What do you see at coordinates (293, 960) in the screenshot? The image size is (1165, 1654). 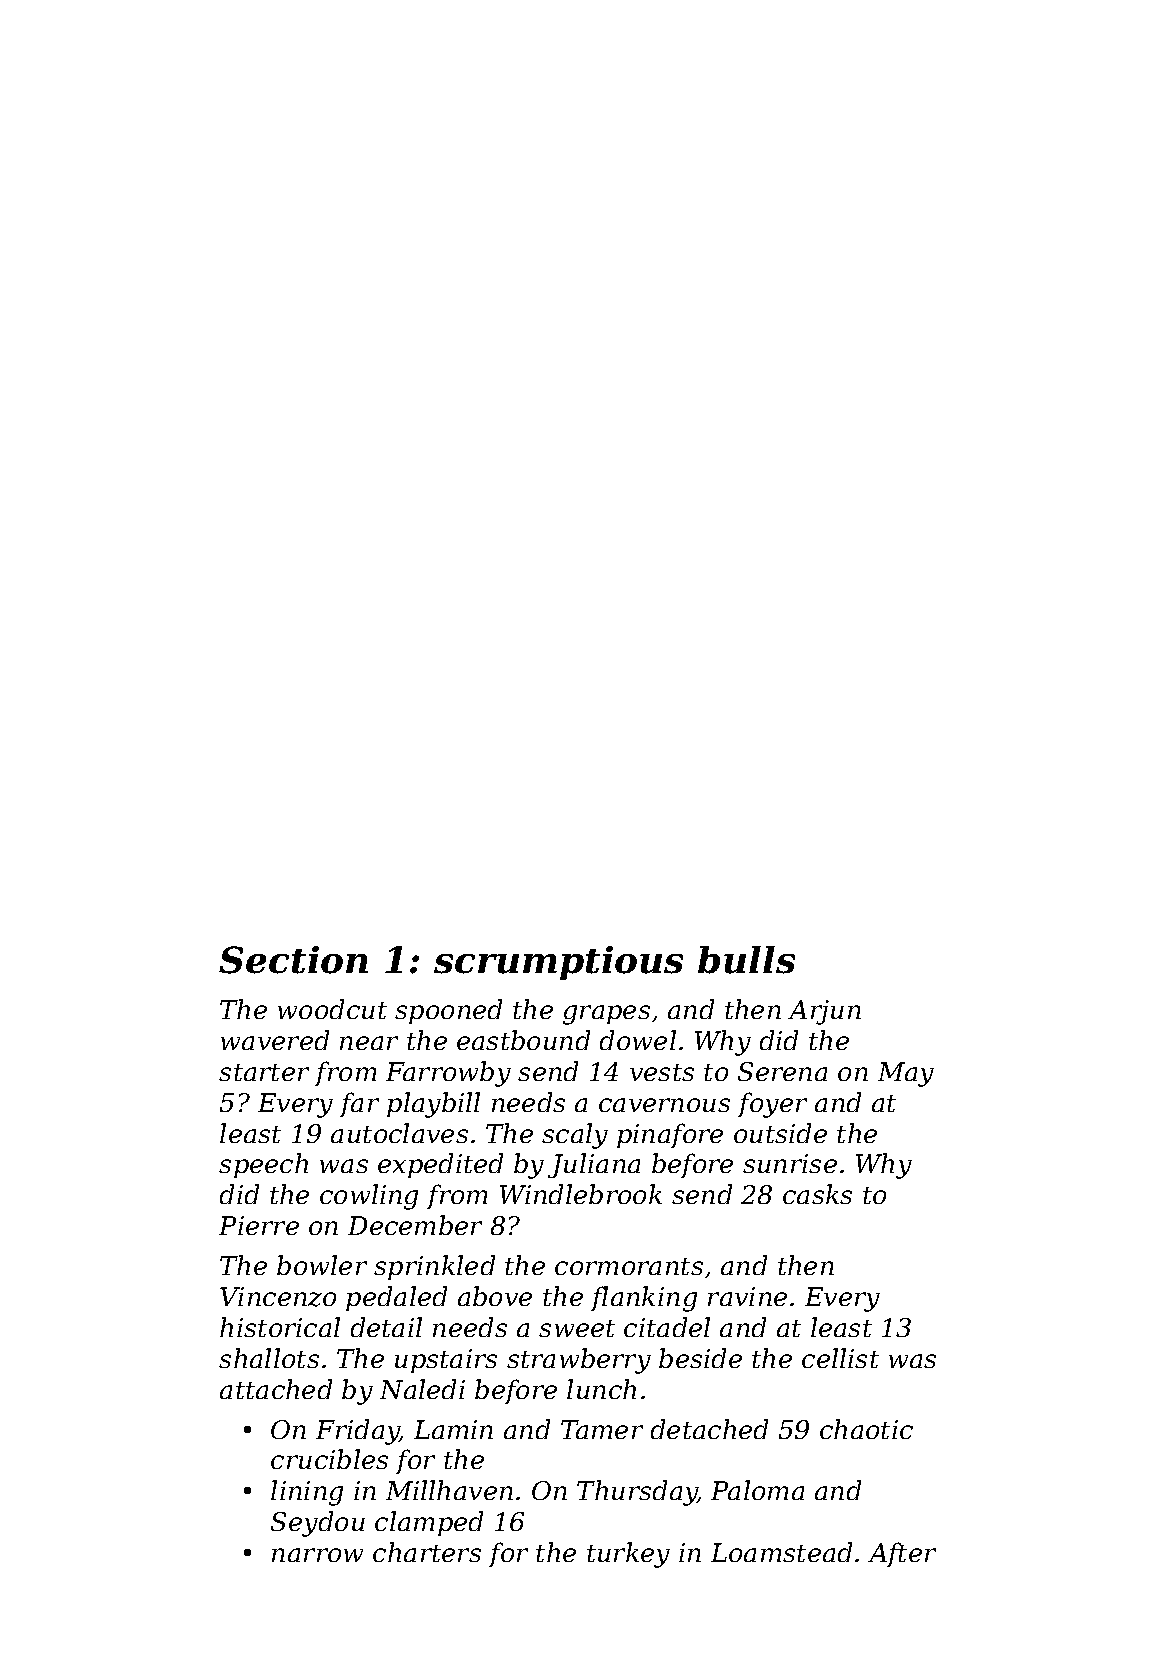 I see `Section` at bounding box center [293, 960].
